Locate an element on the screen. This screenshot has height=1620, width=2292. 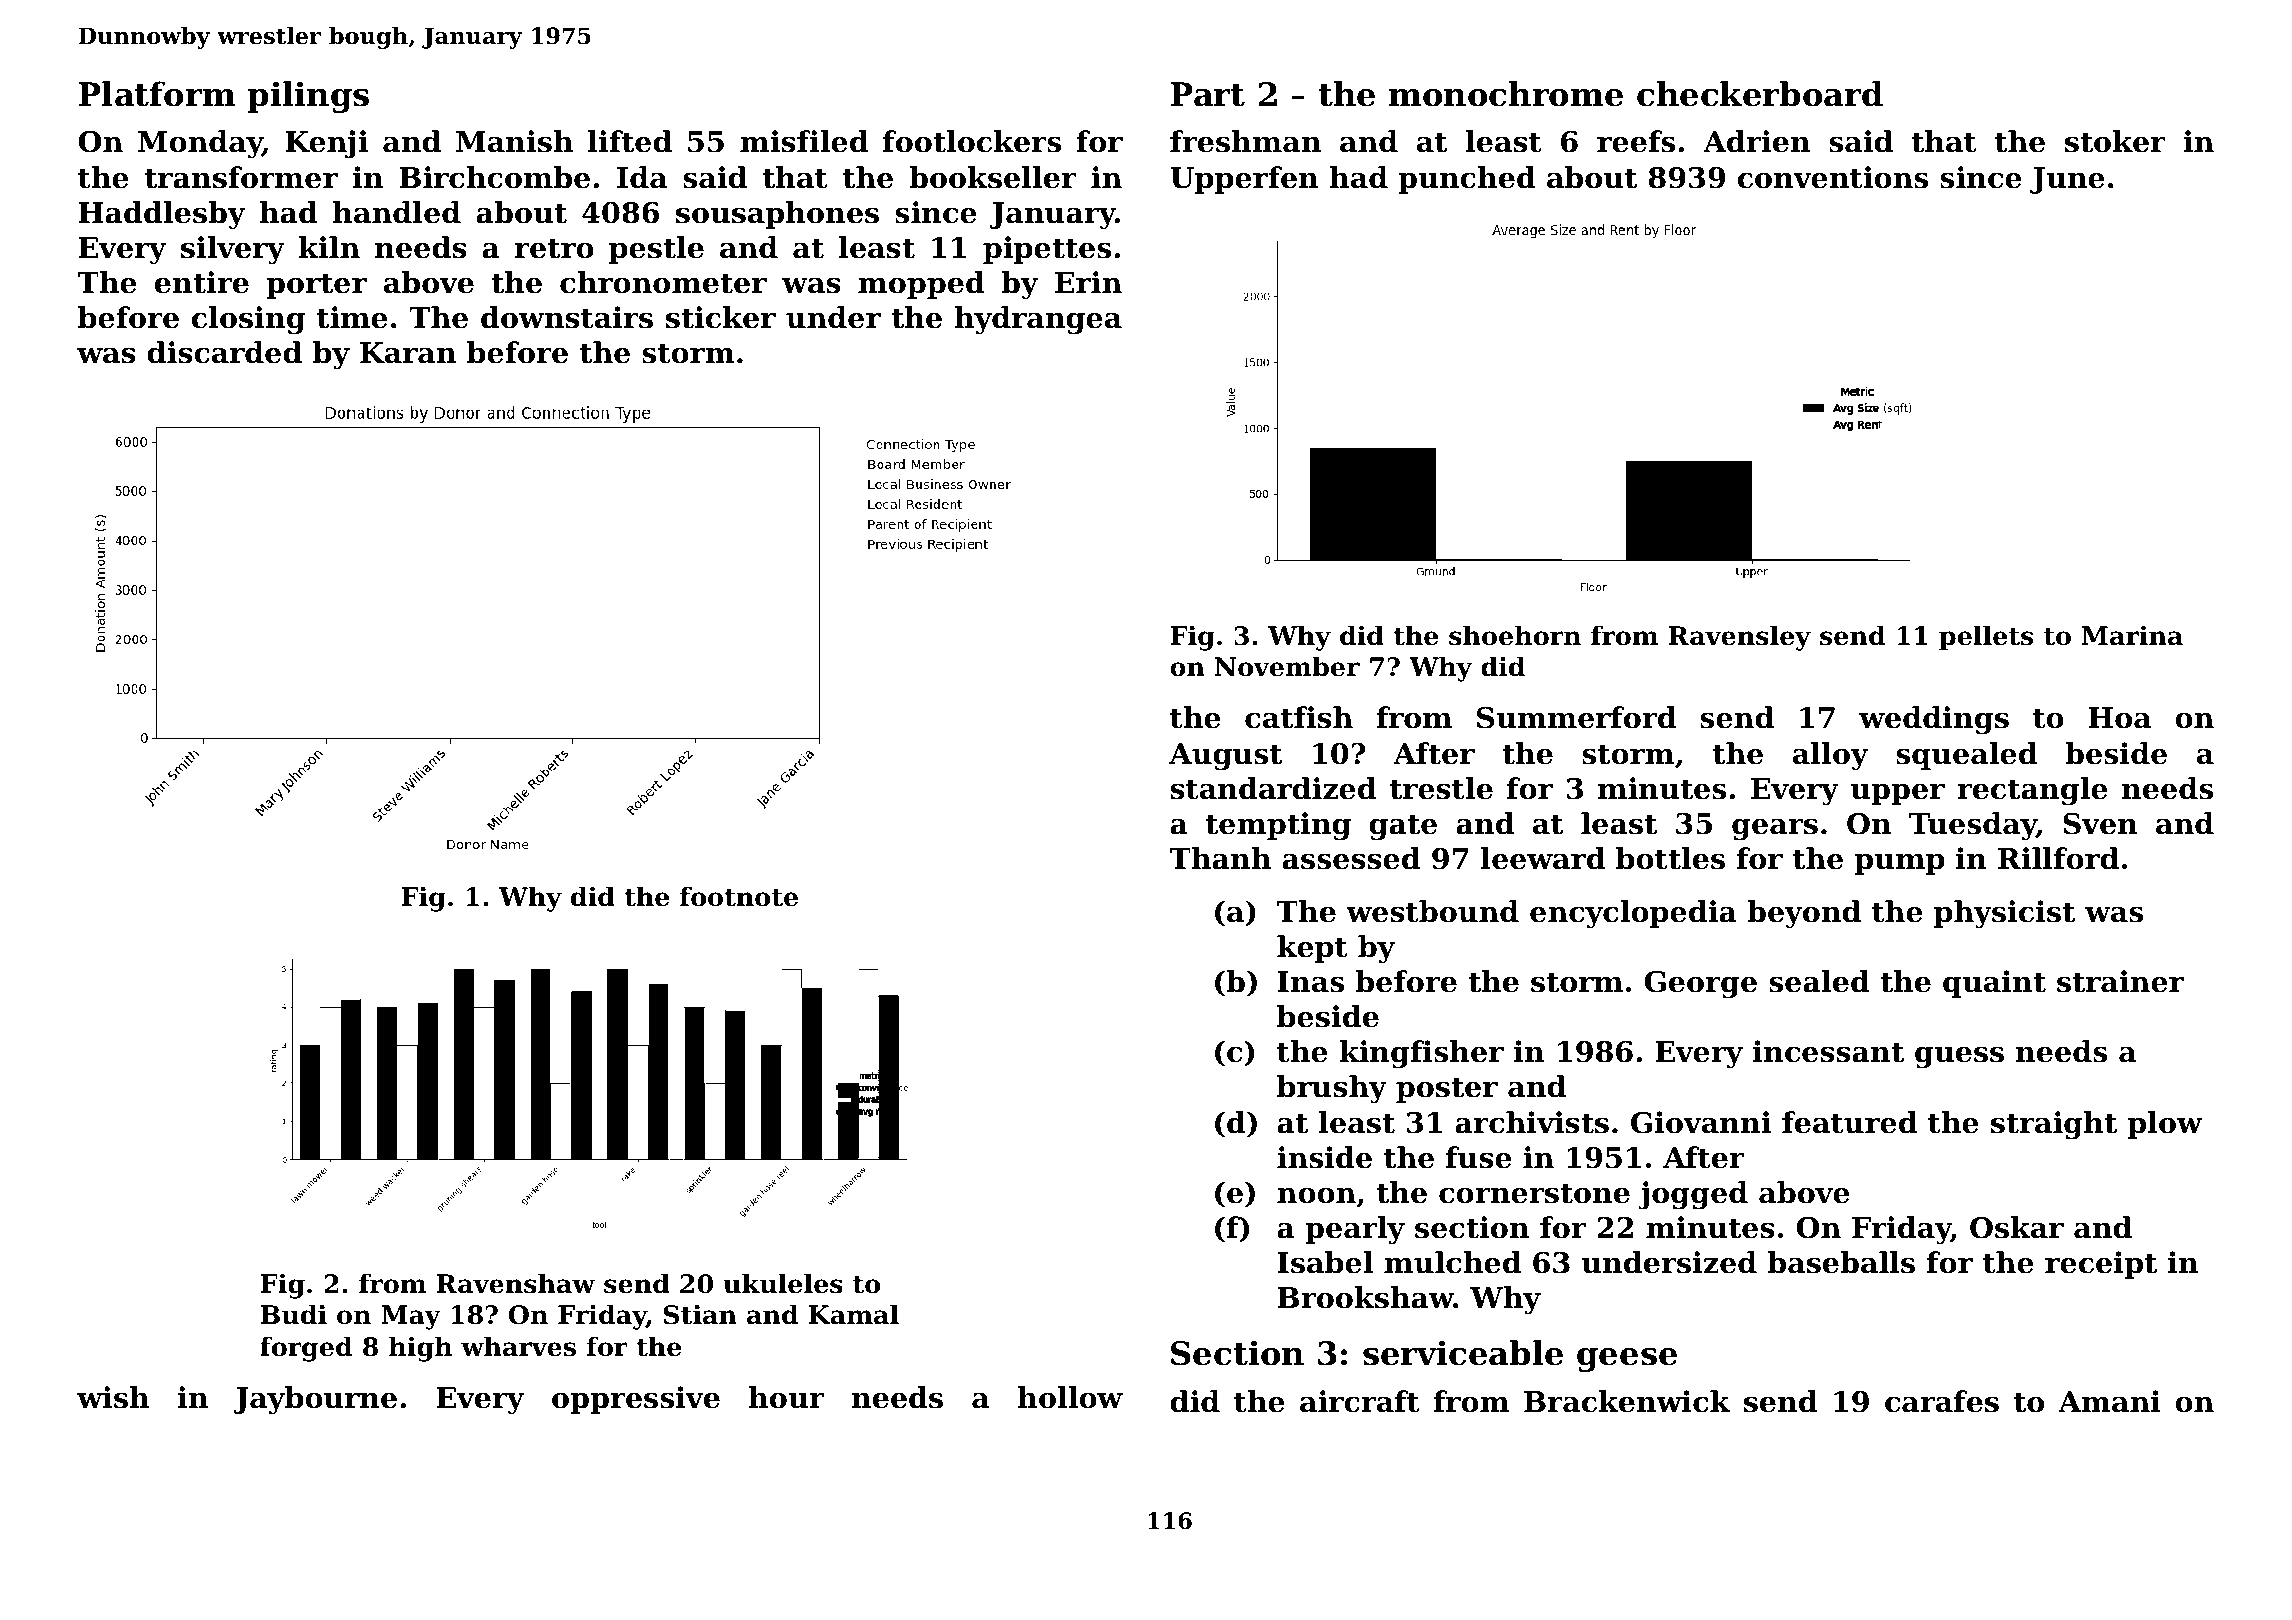
Marina is located at coordinates (2132, 635).
